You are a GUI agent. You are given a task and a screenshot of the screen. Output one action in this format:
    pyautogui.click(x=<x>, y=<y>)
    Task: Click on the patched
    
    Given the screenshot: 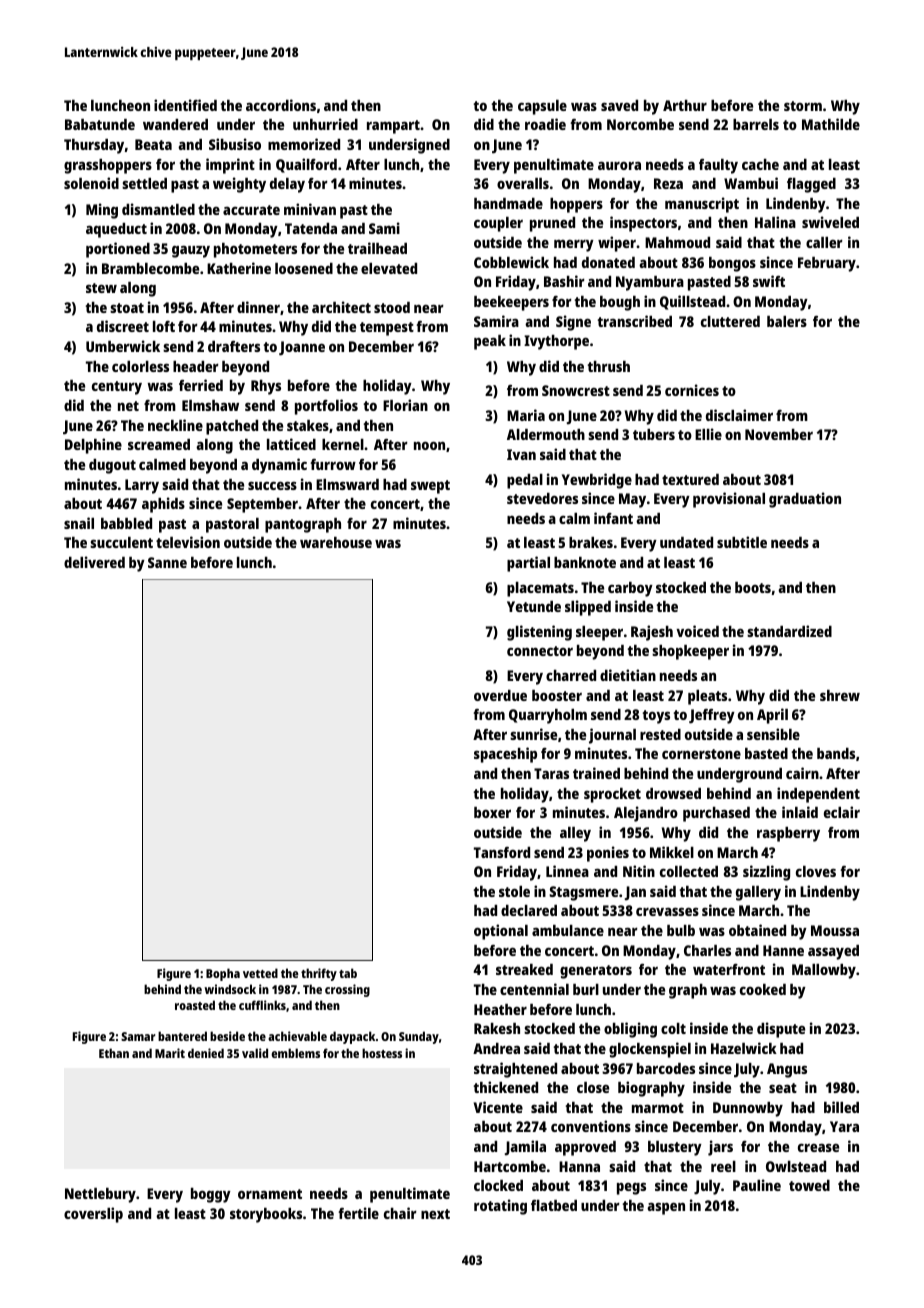 What is the action you would take?
    pyautogui.click(x=232, y=427)
